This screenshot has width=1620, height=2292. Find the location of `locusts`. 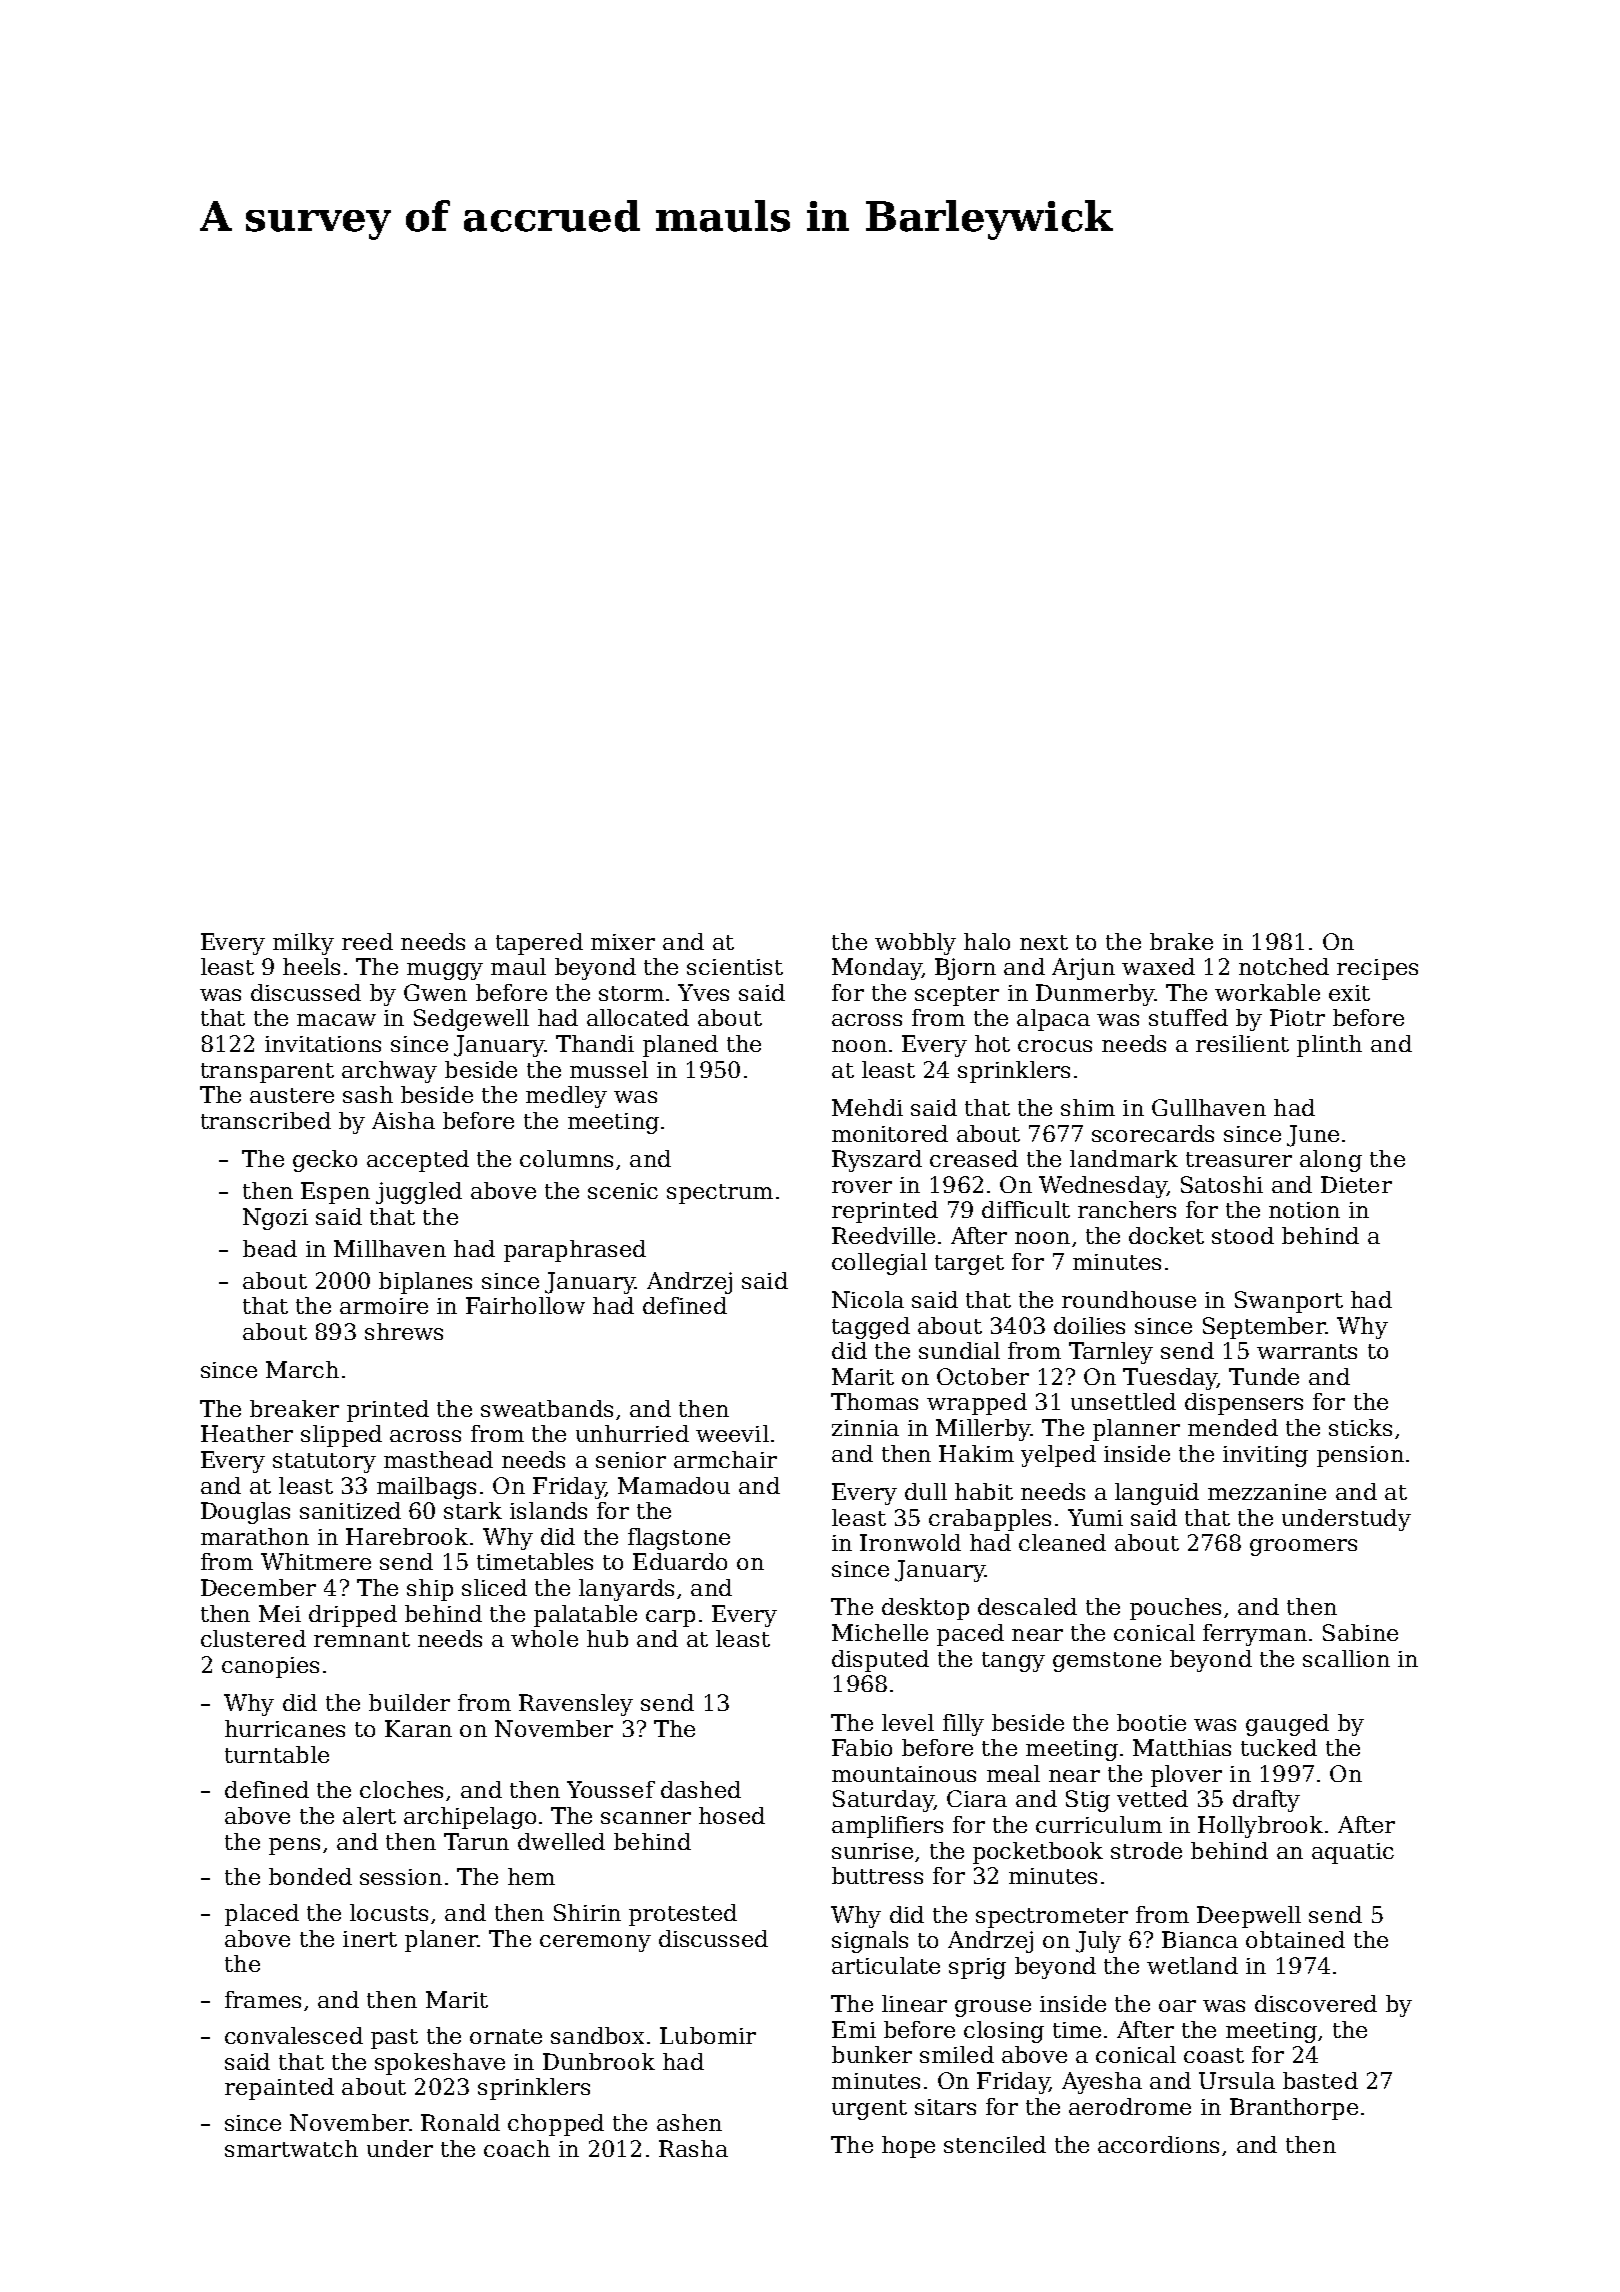

locusts is located at coordinates (389, 1912).
